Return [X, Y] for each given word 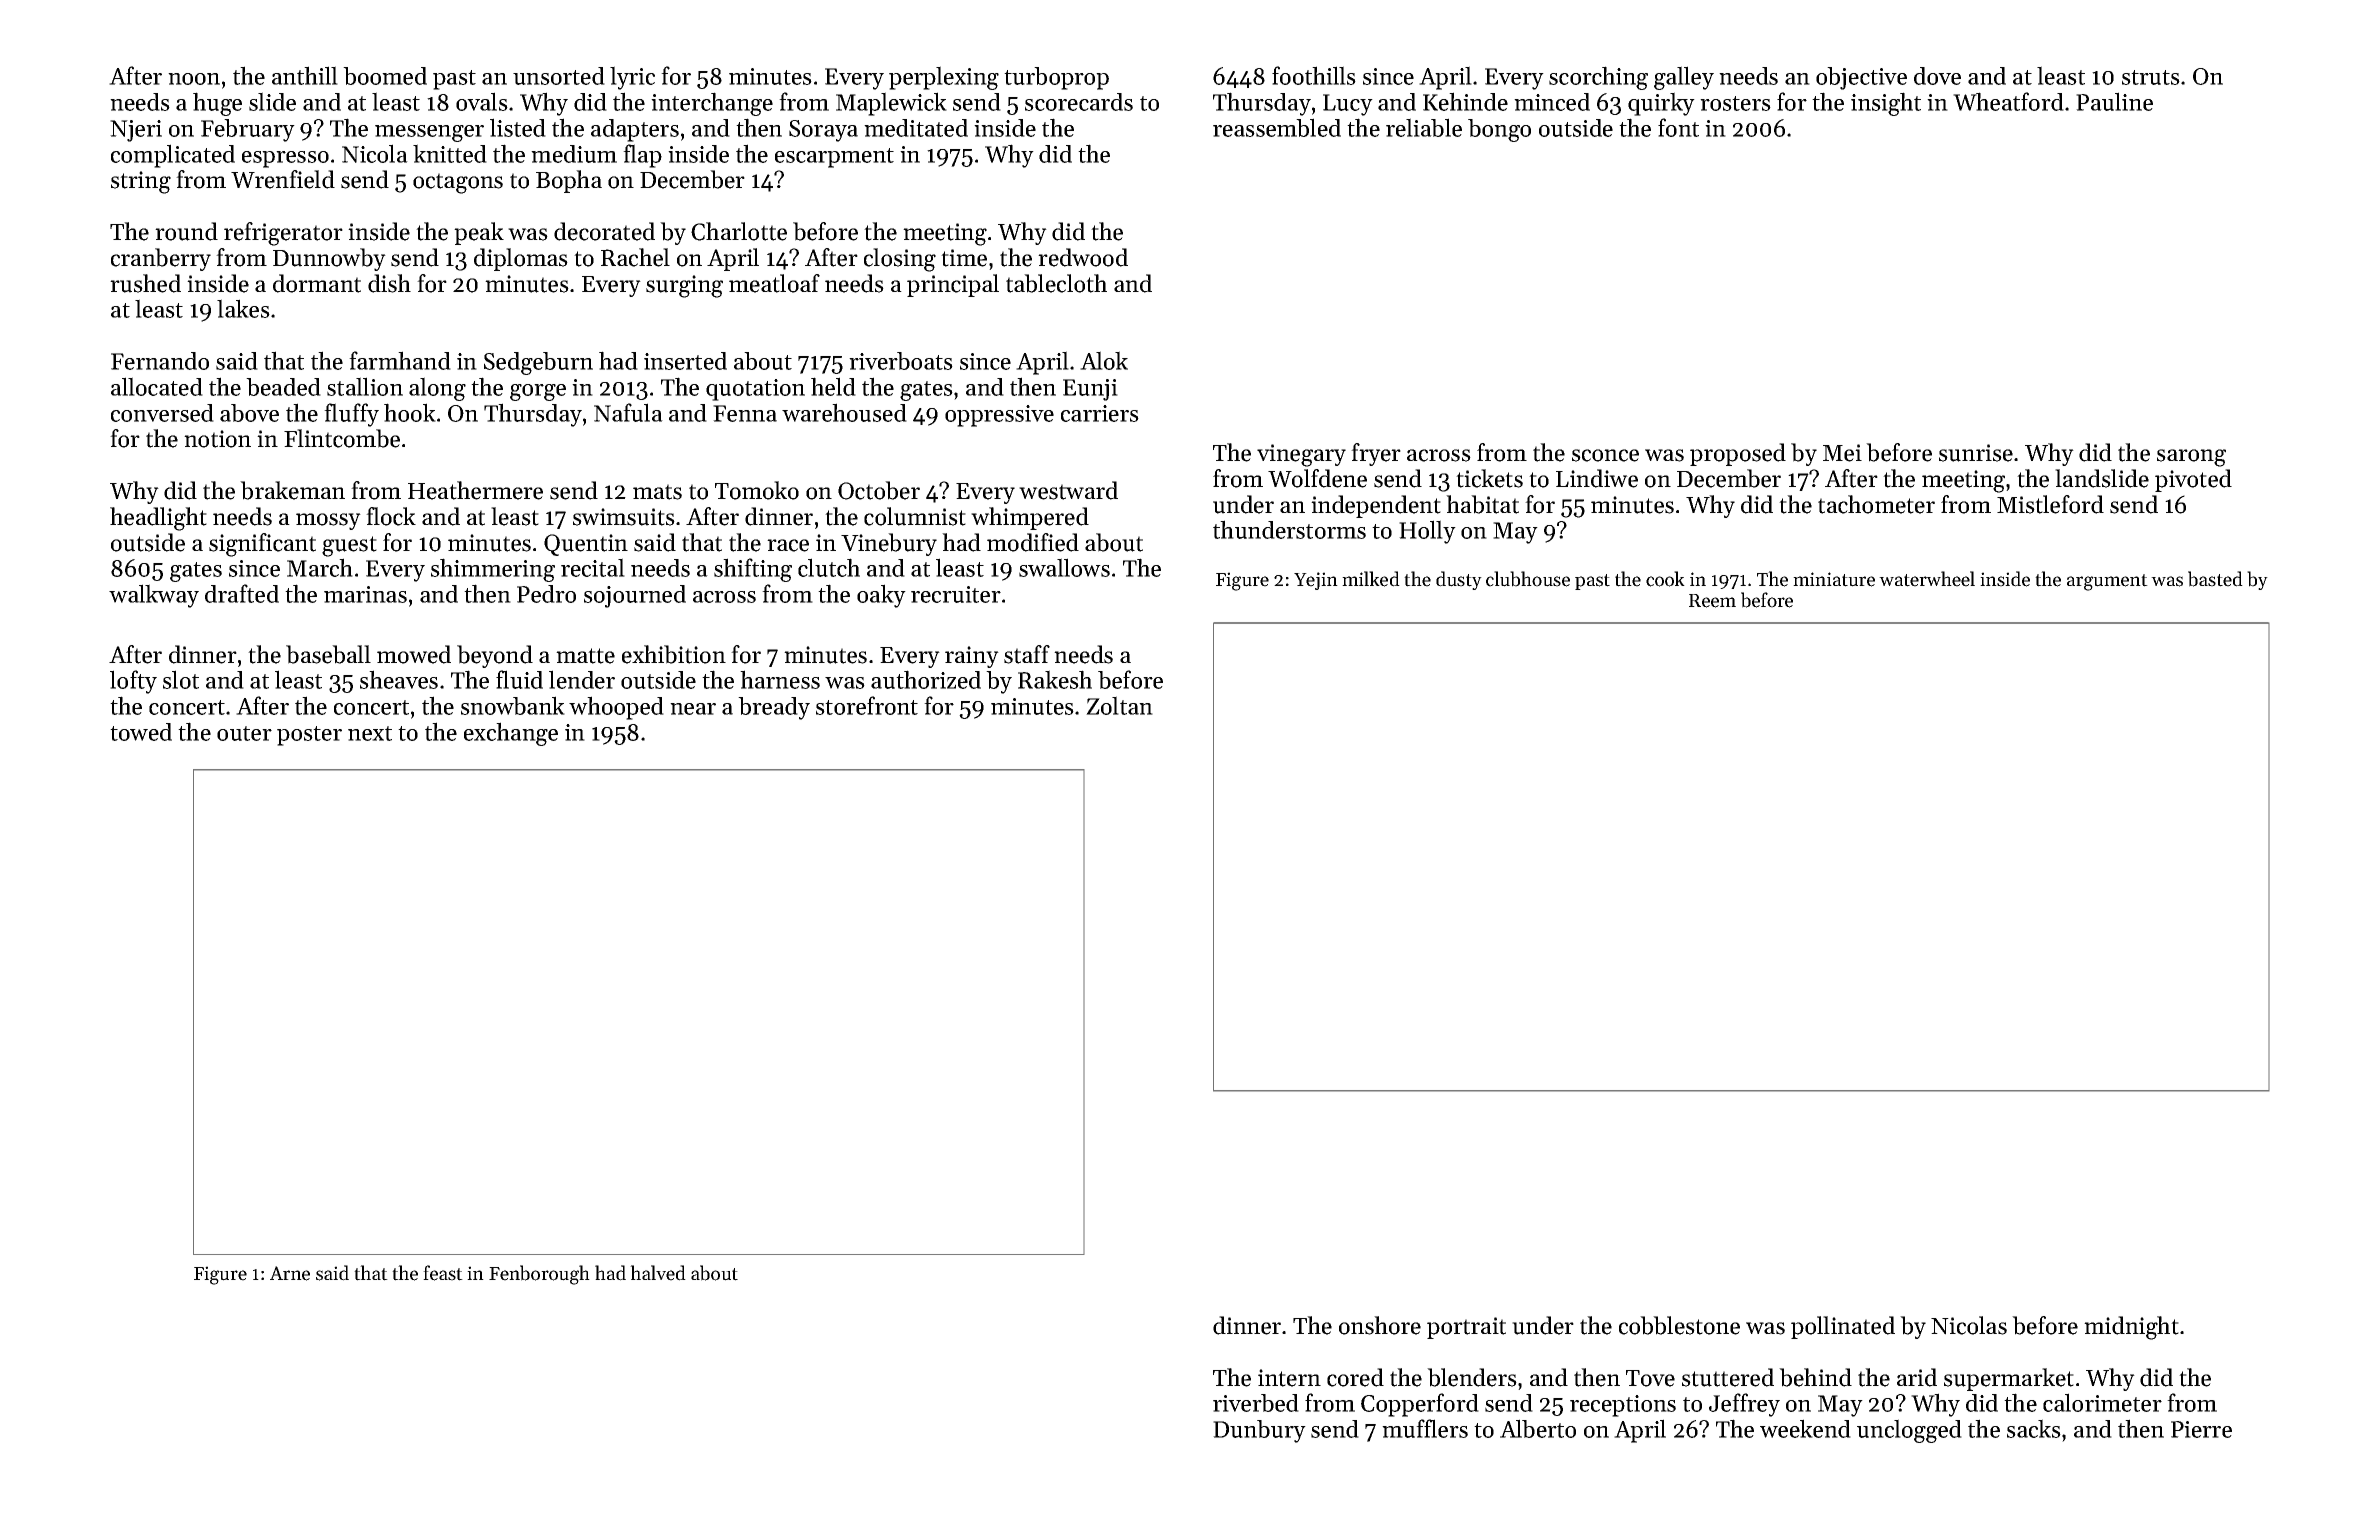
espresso [285, 159]
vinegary [1301, 455]
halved [658, 1273]
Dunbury [1259, 1431]
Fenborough [539, 1275]
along [437, 389]
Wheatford [2008, 101]
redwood [1083, 257]
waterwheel [1927, 579]
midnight [2131, 1328]
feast [443, 1273]
